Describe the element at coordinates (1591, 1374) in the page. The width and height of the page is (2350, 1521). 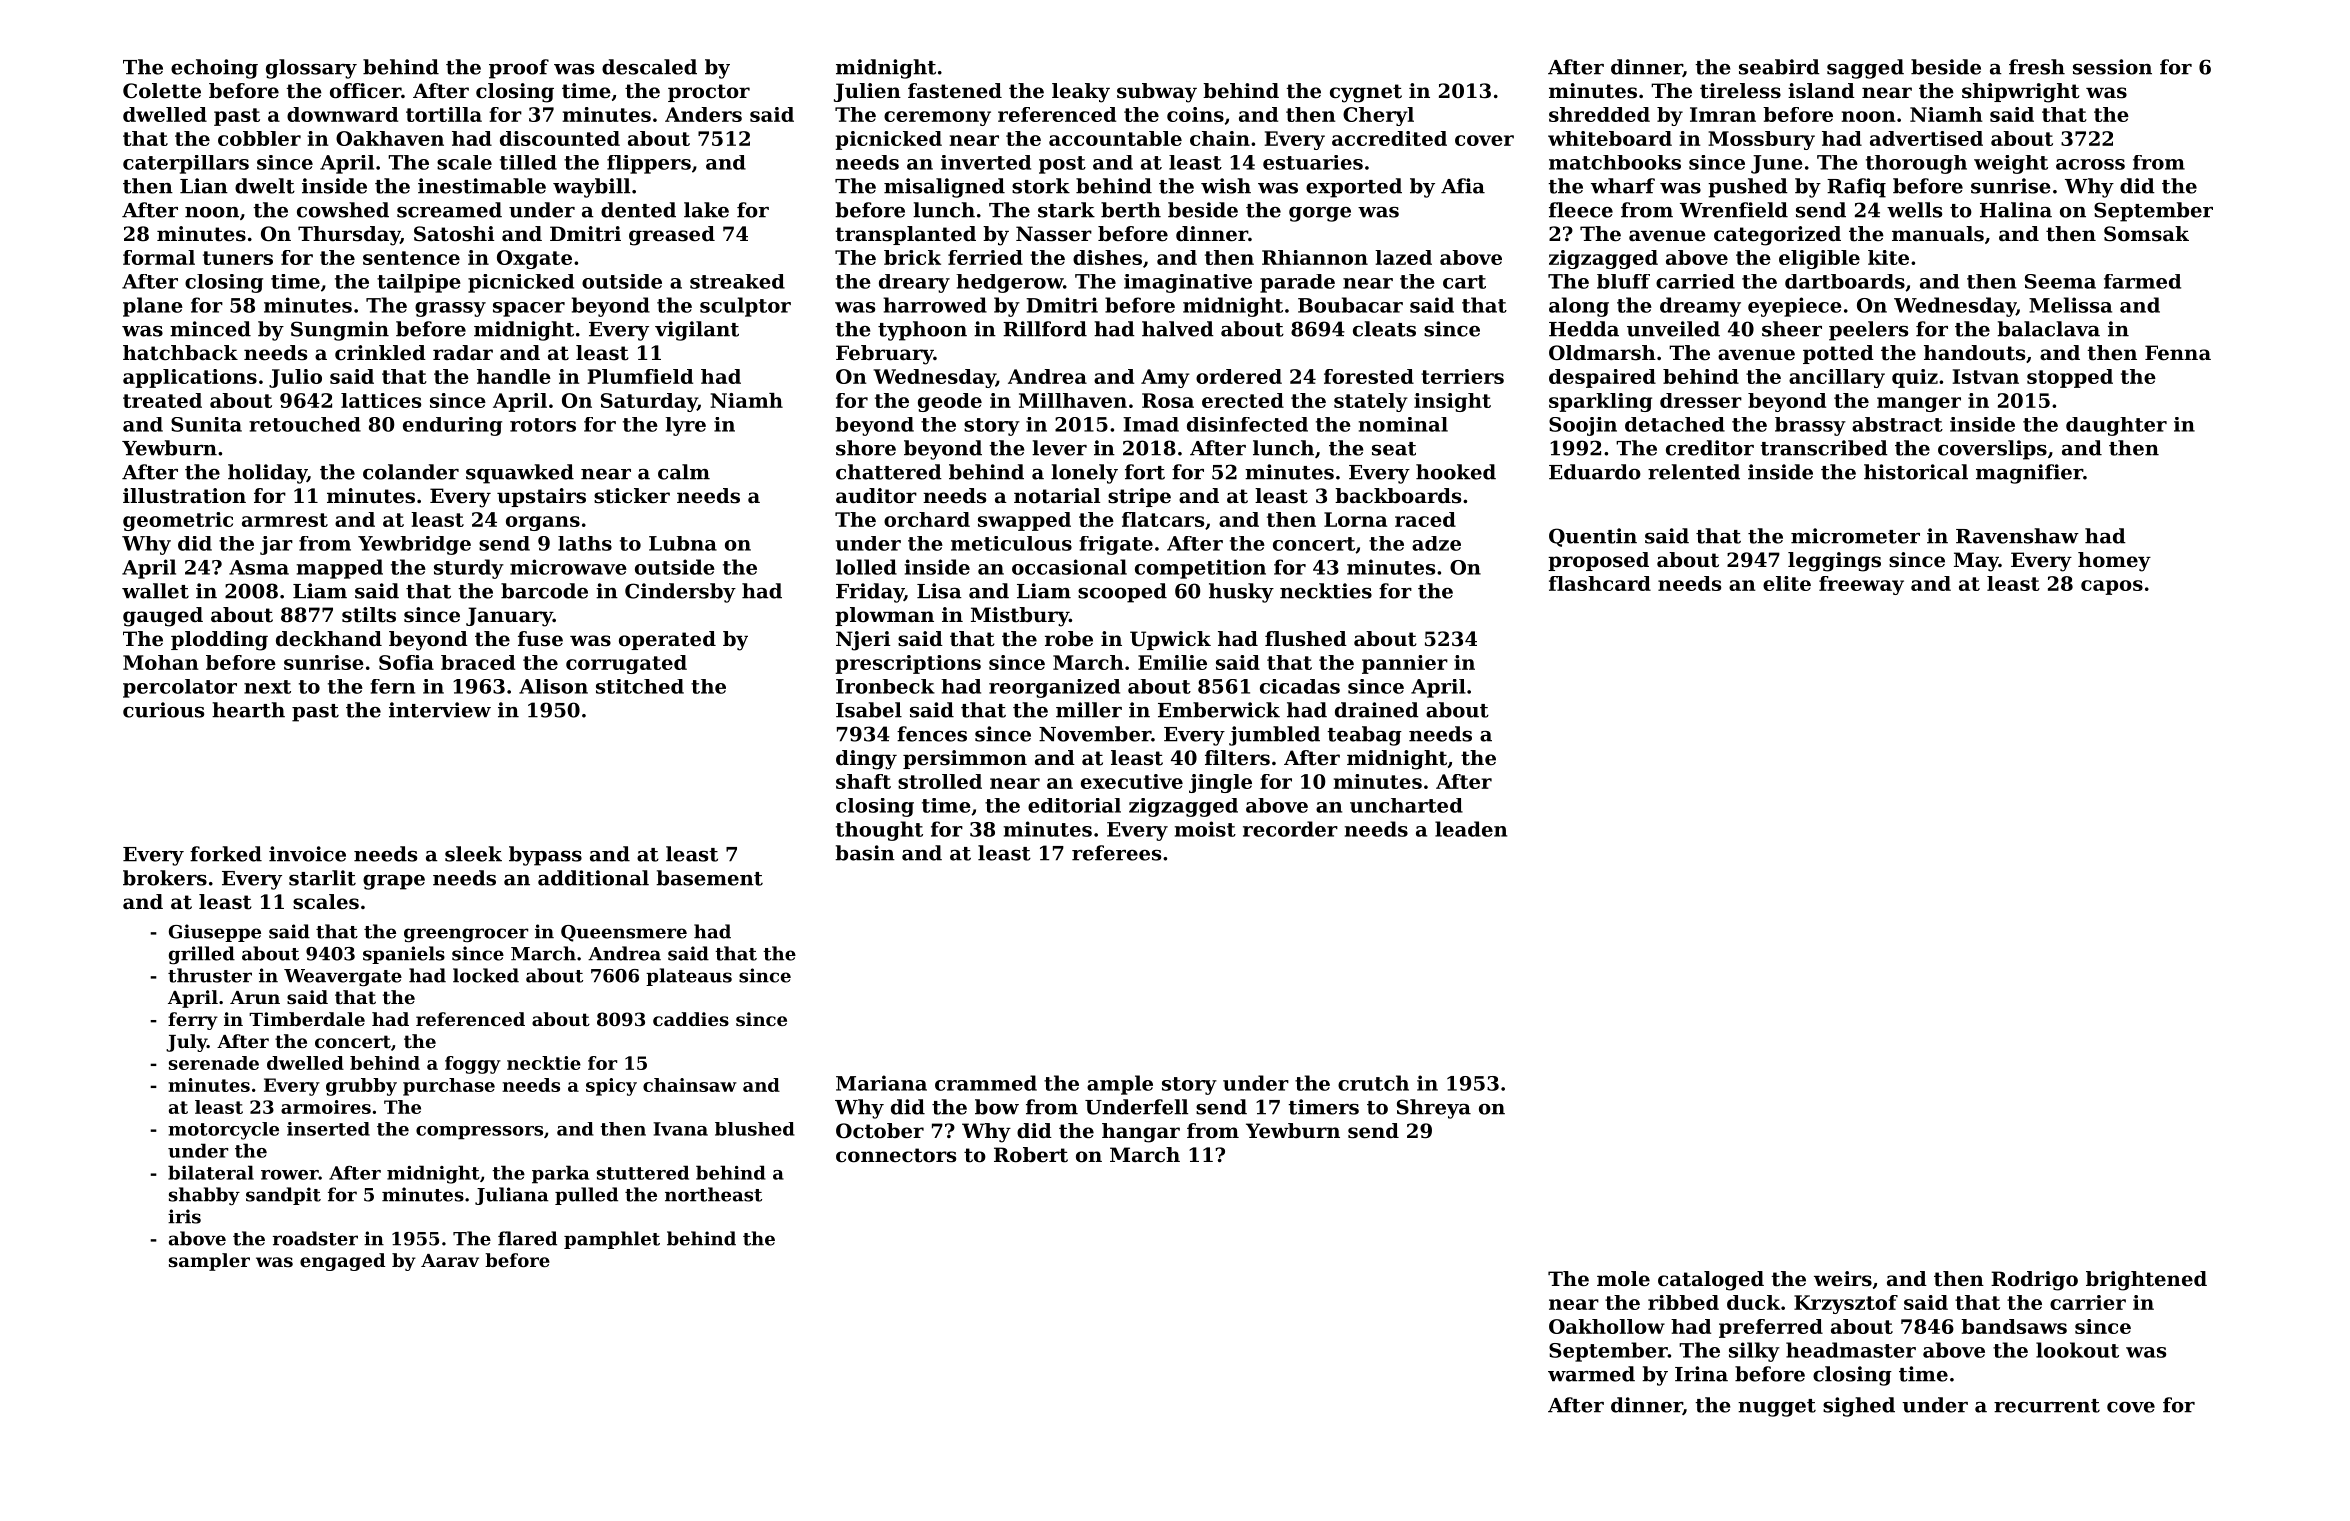
I see `warmed` at that location.
